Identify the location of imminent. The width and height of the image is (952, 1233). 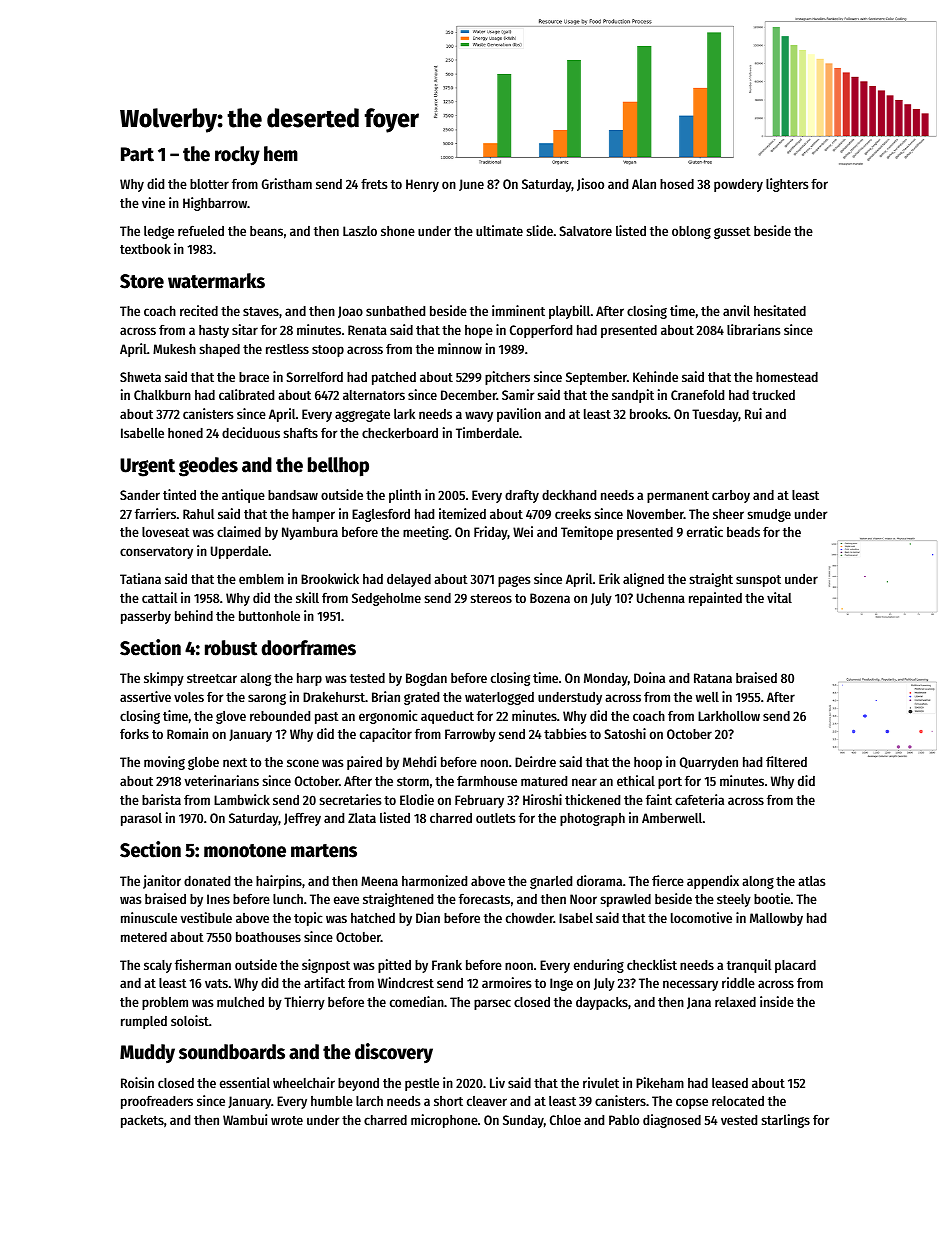
(518, 310).
